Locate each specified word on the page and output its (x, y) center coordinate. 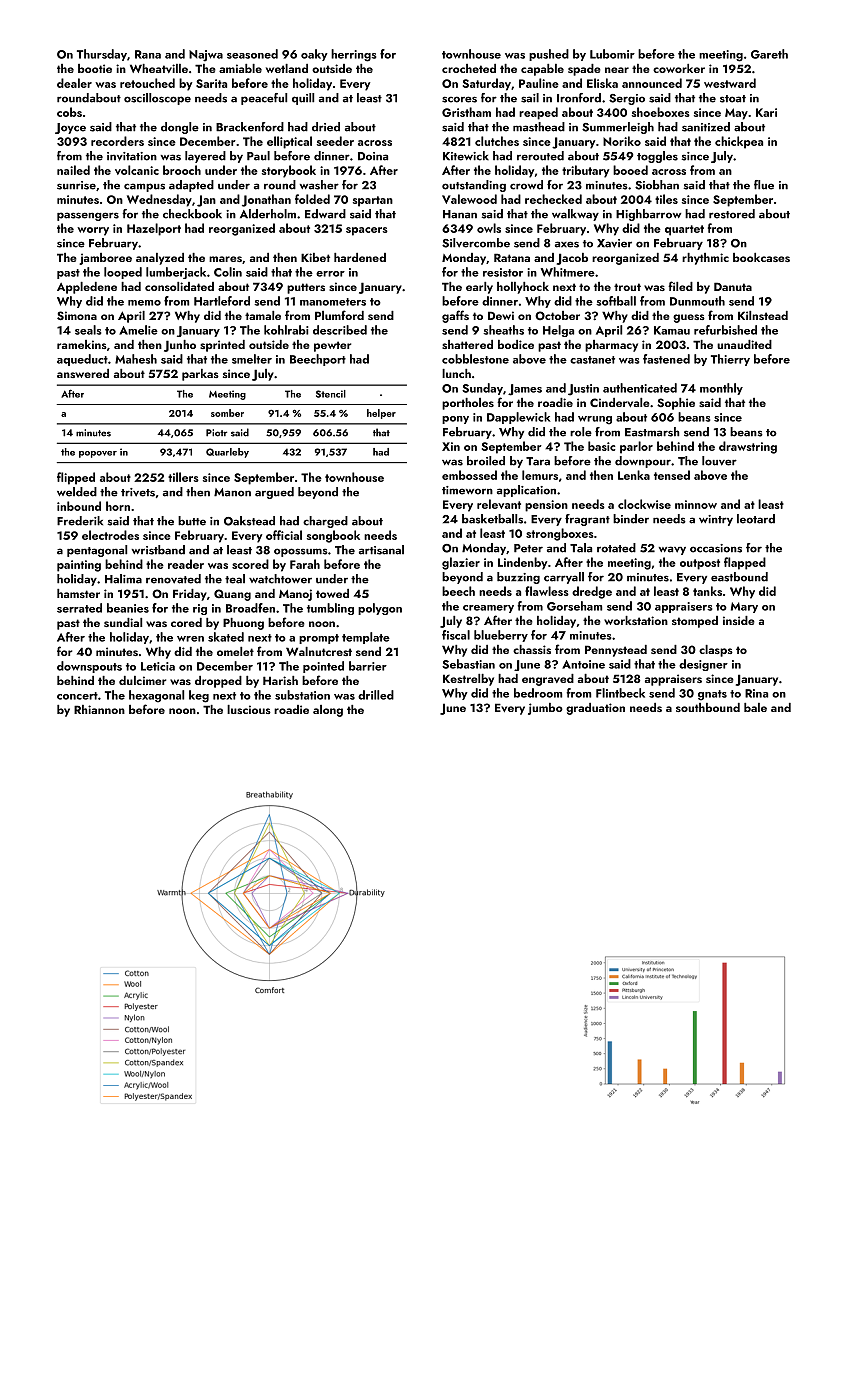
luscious (249, 709)
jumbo (545, 709)
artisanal (381, 550)
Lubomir (612, 54)
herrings (353, 55)
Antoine (583, 664)
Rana (148, 54)
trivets (138, 492)
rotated (616, 548)
